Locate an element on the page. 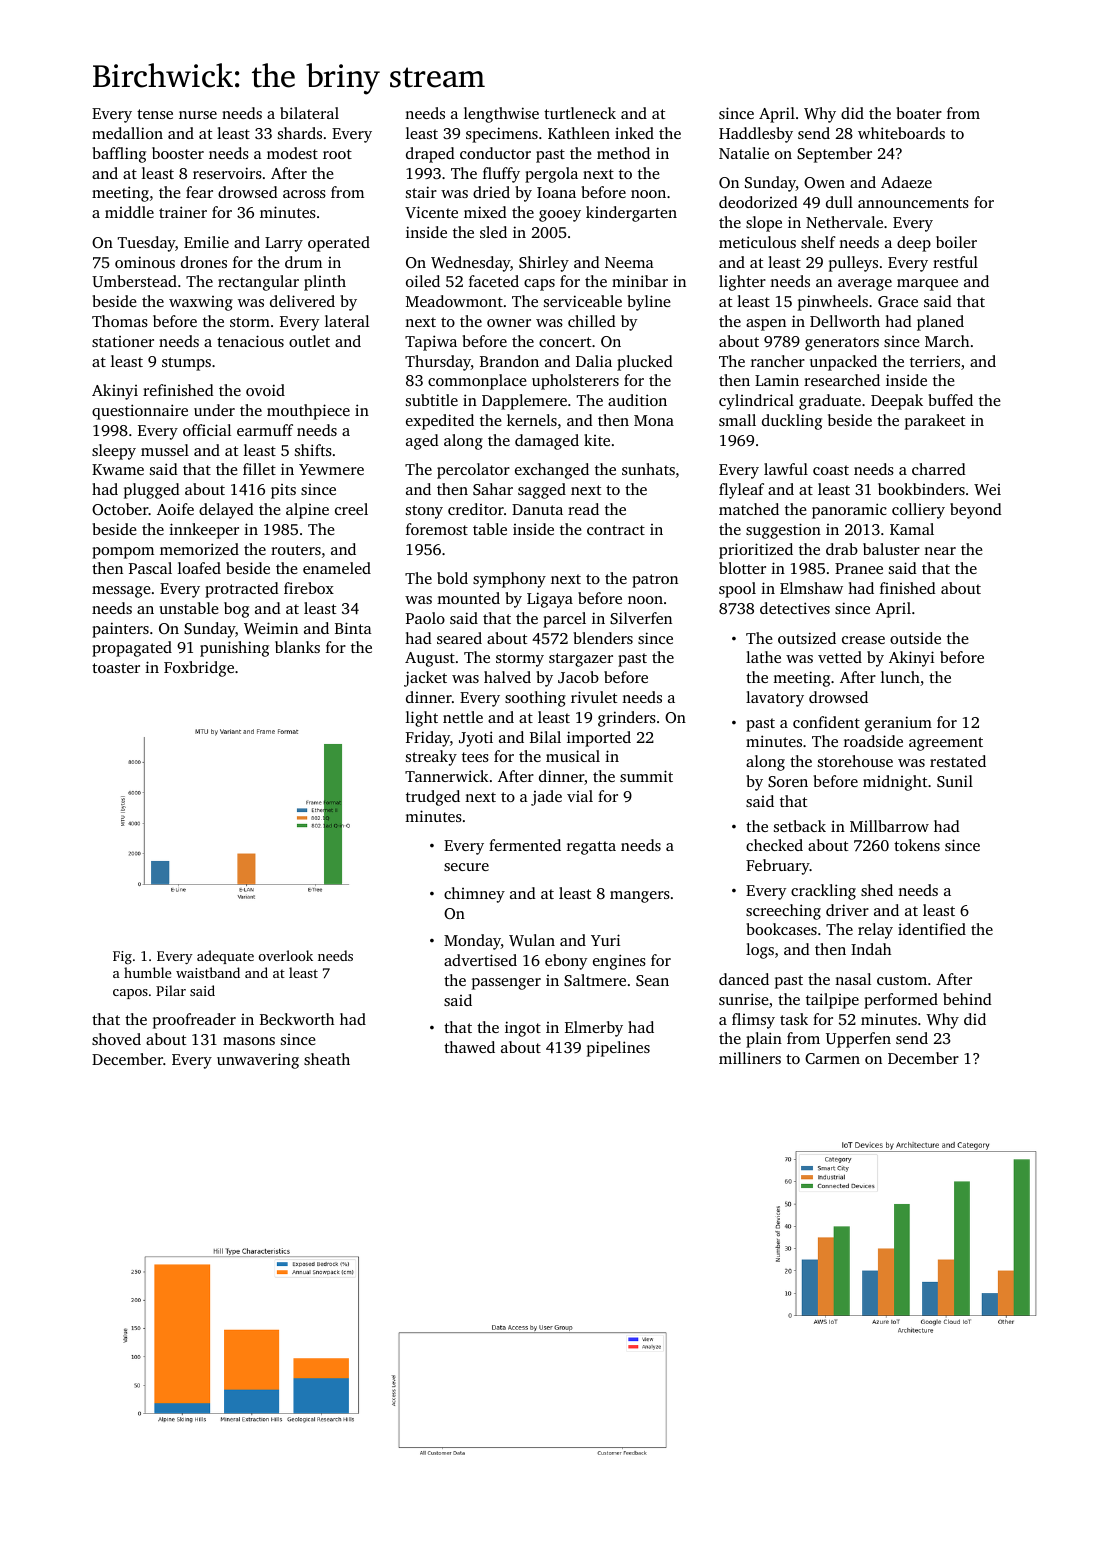  Foxbridge is located at coordinates (199, 669).
